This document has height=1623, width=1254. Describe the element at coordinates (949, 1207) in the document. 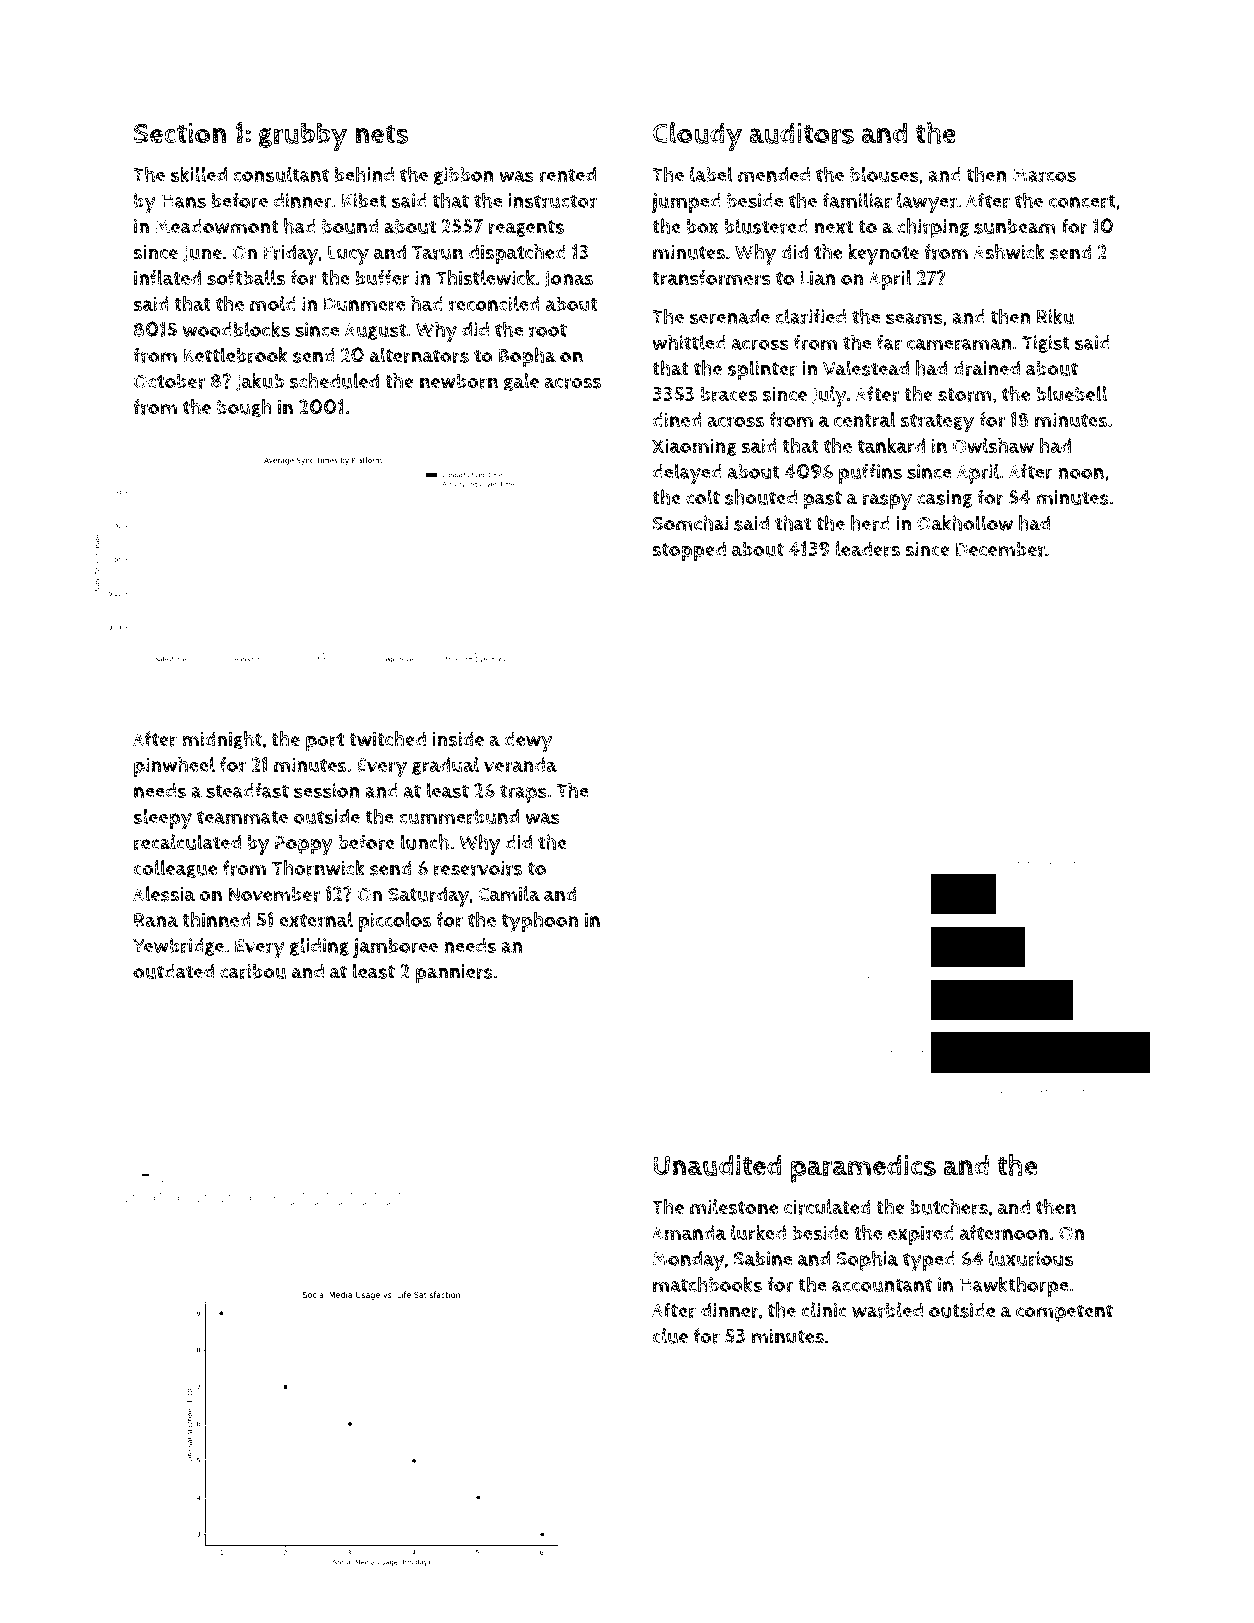

I see `butchers` at that location.
